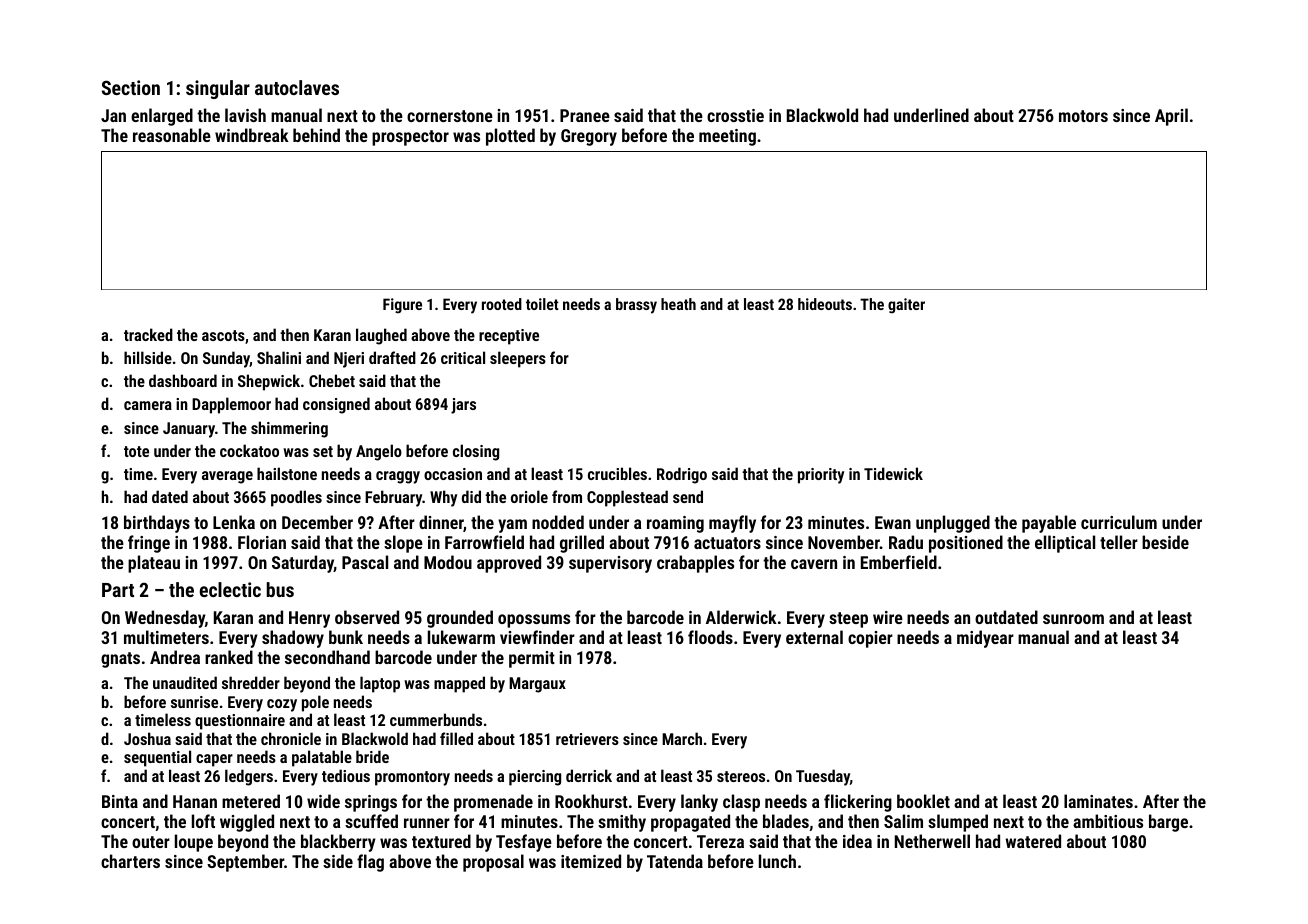 Image resolution: width=1308 pixels, height=924 pixels. I want to click on shredder, so click(251, 682).
